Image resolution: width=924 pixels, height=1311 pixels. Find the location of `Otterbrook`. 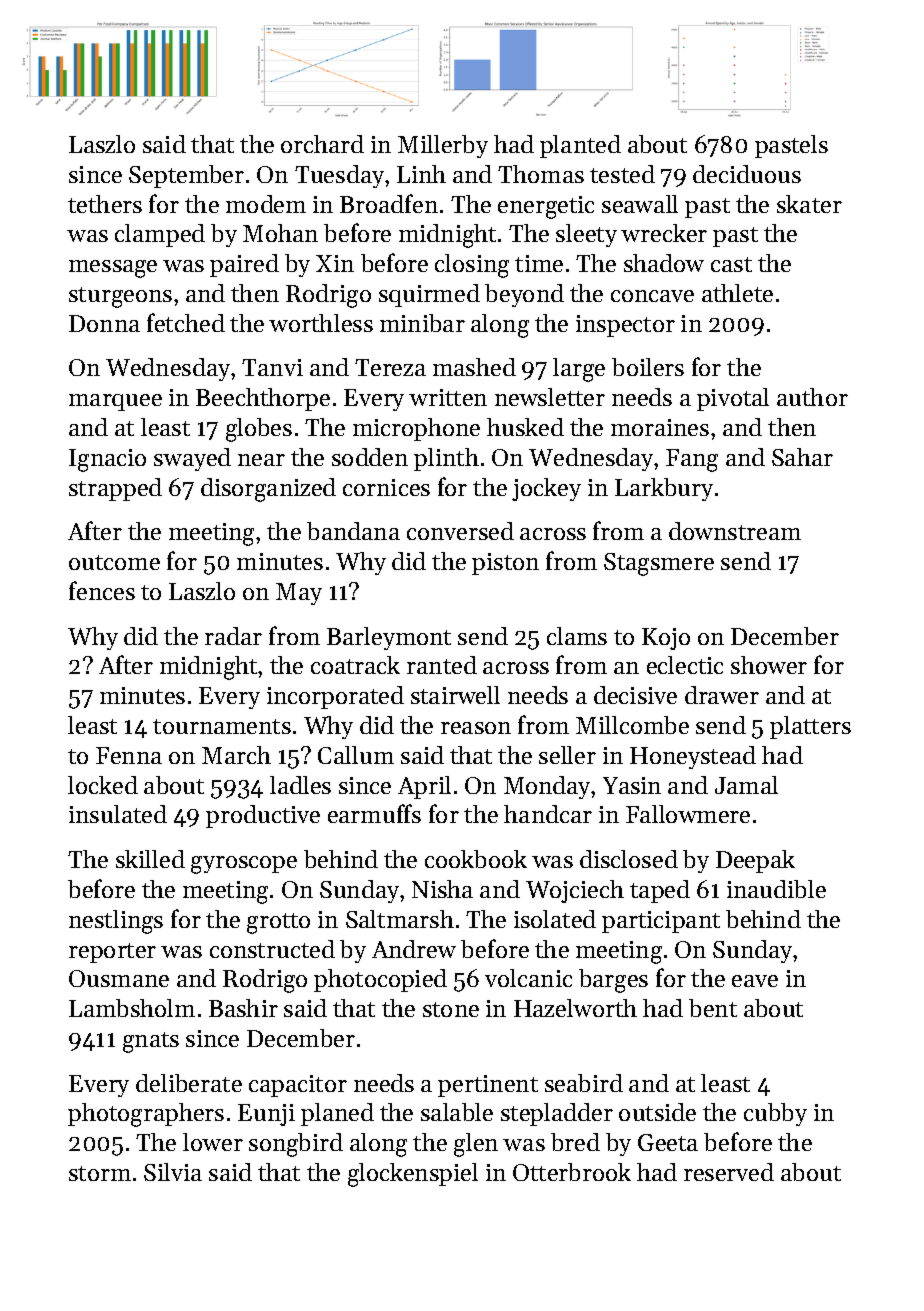

Otterbrook is located at coordinates (572, 1172).
